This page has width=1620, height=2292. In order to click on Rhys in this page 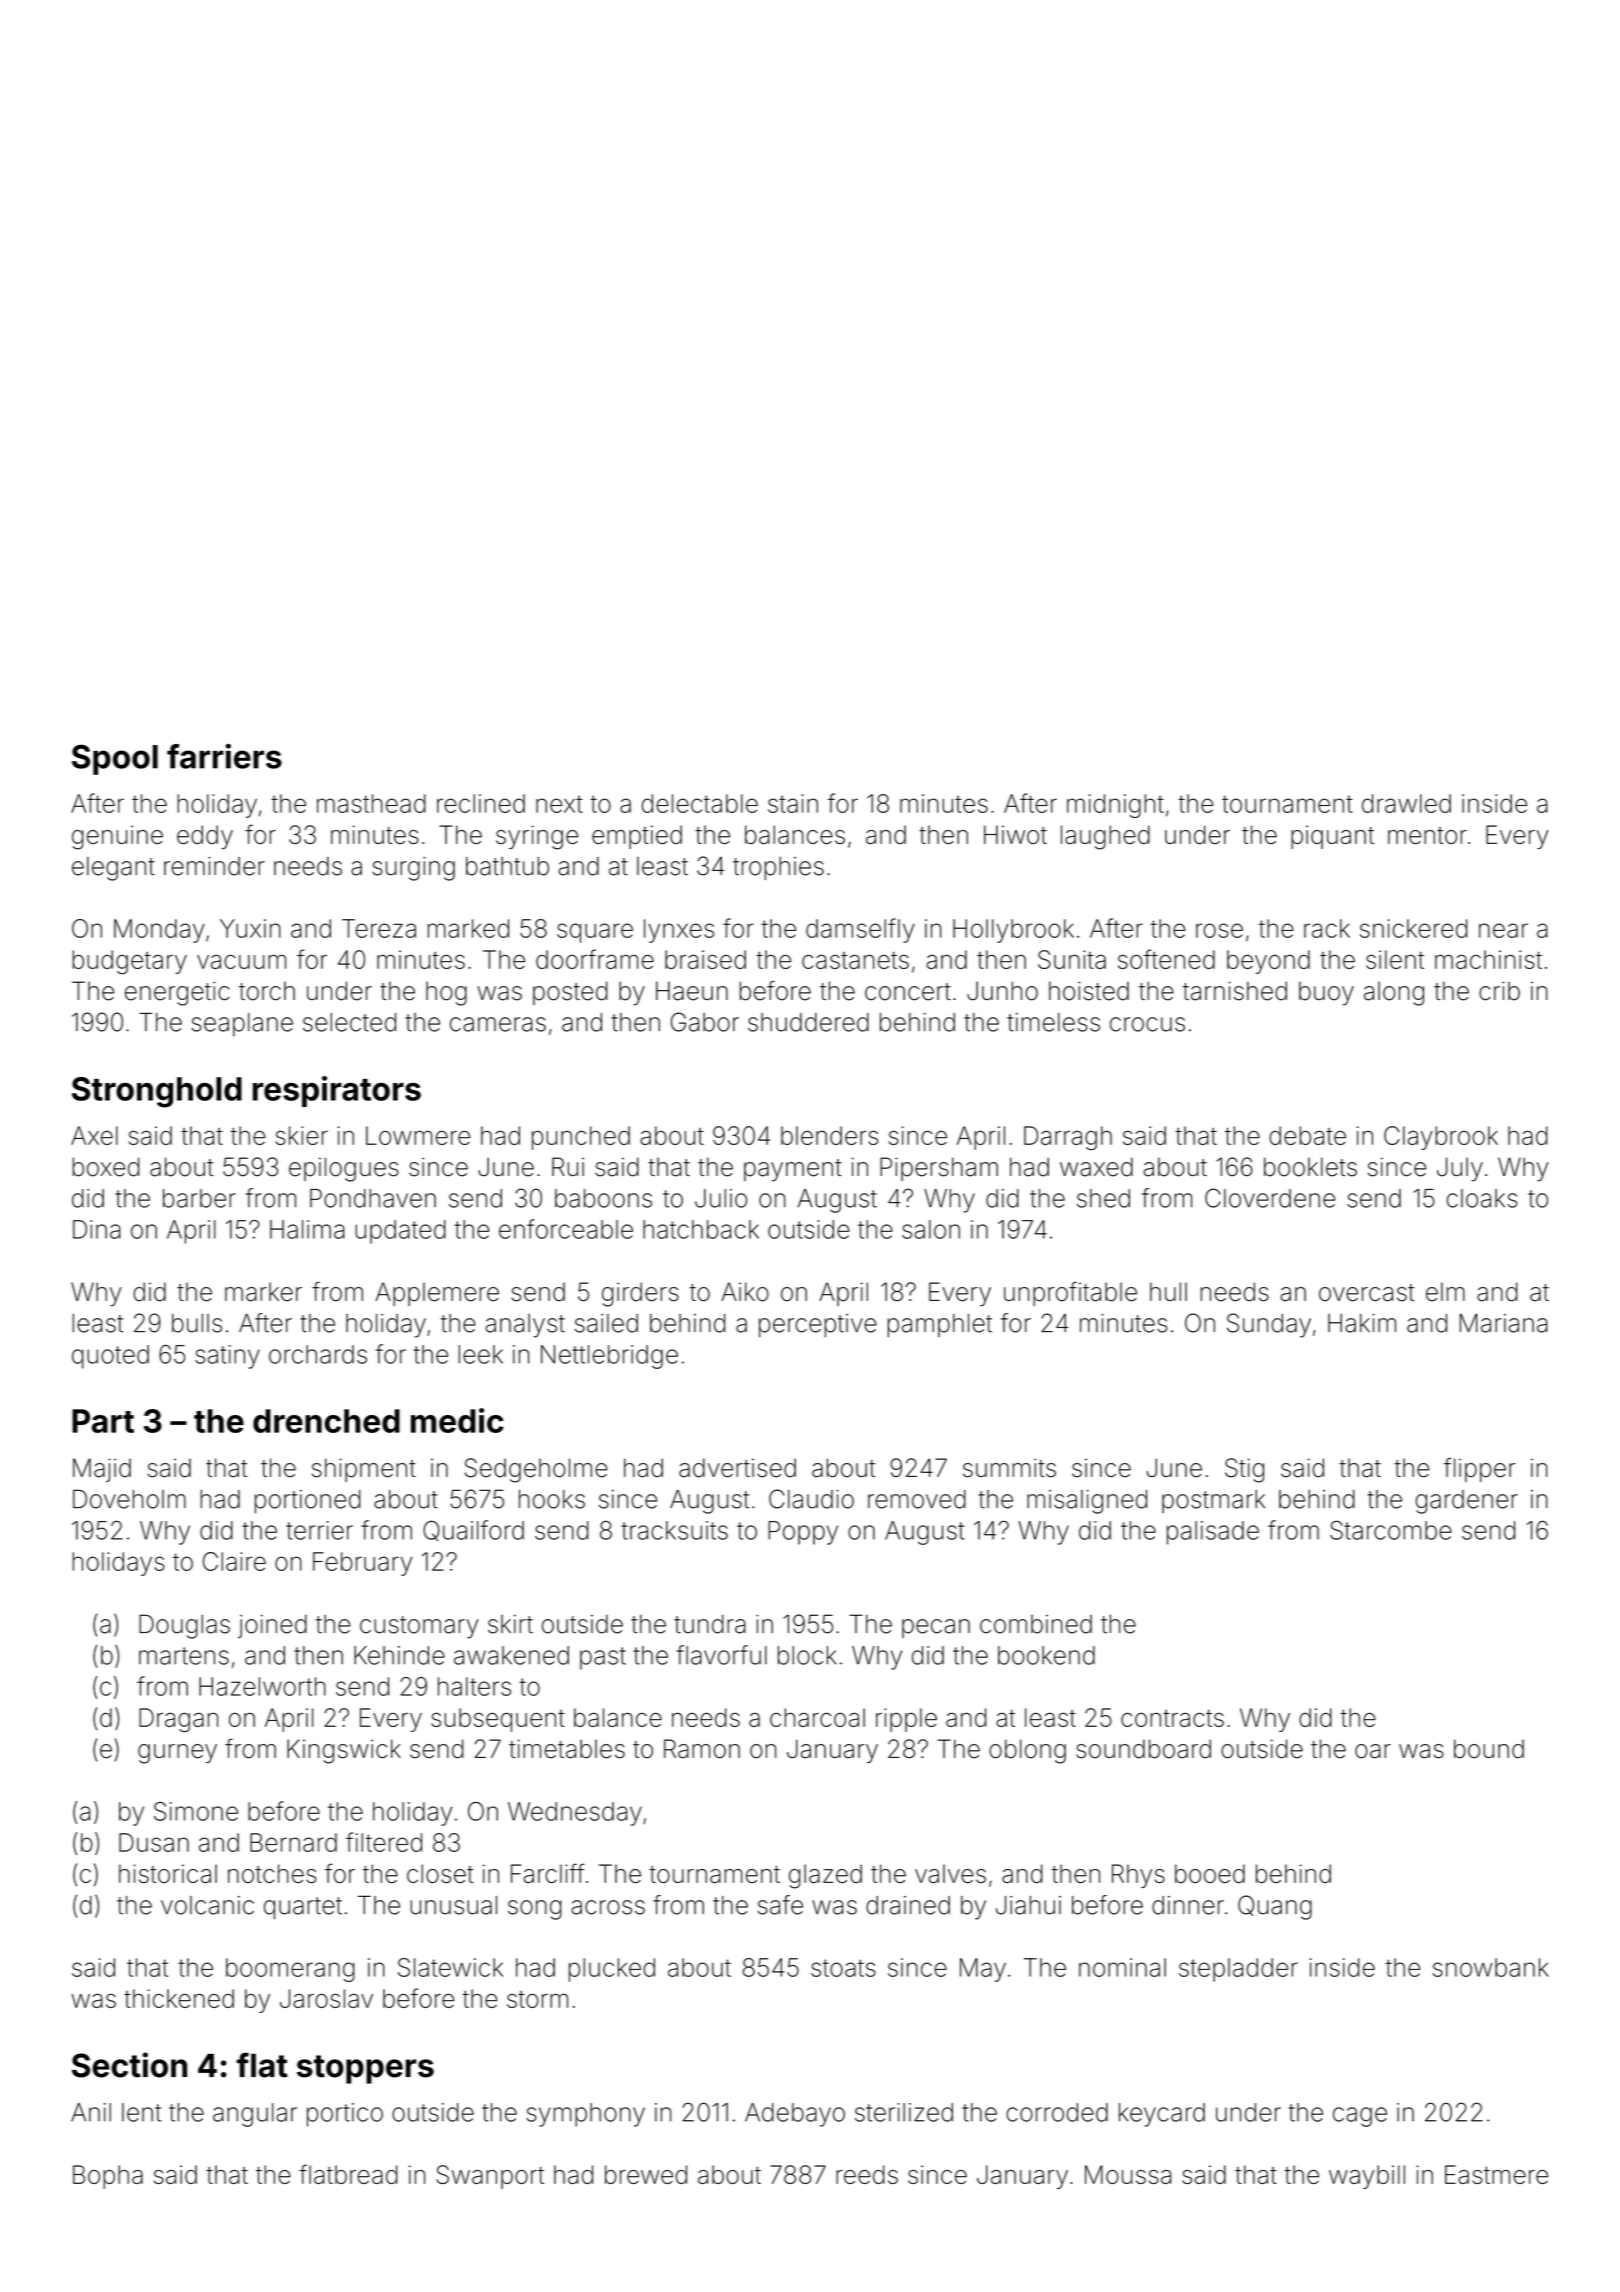, I will do `click(1138, 1876)`.
